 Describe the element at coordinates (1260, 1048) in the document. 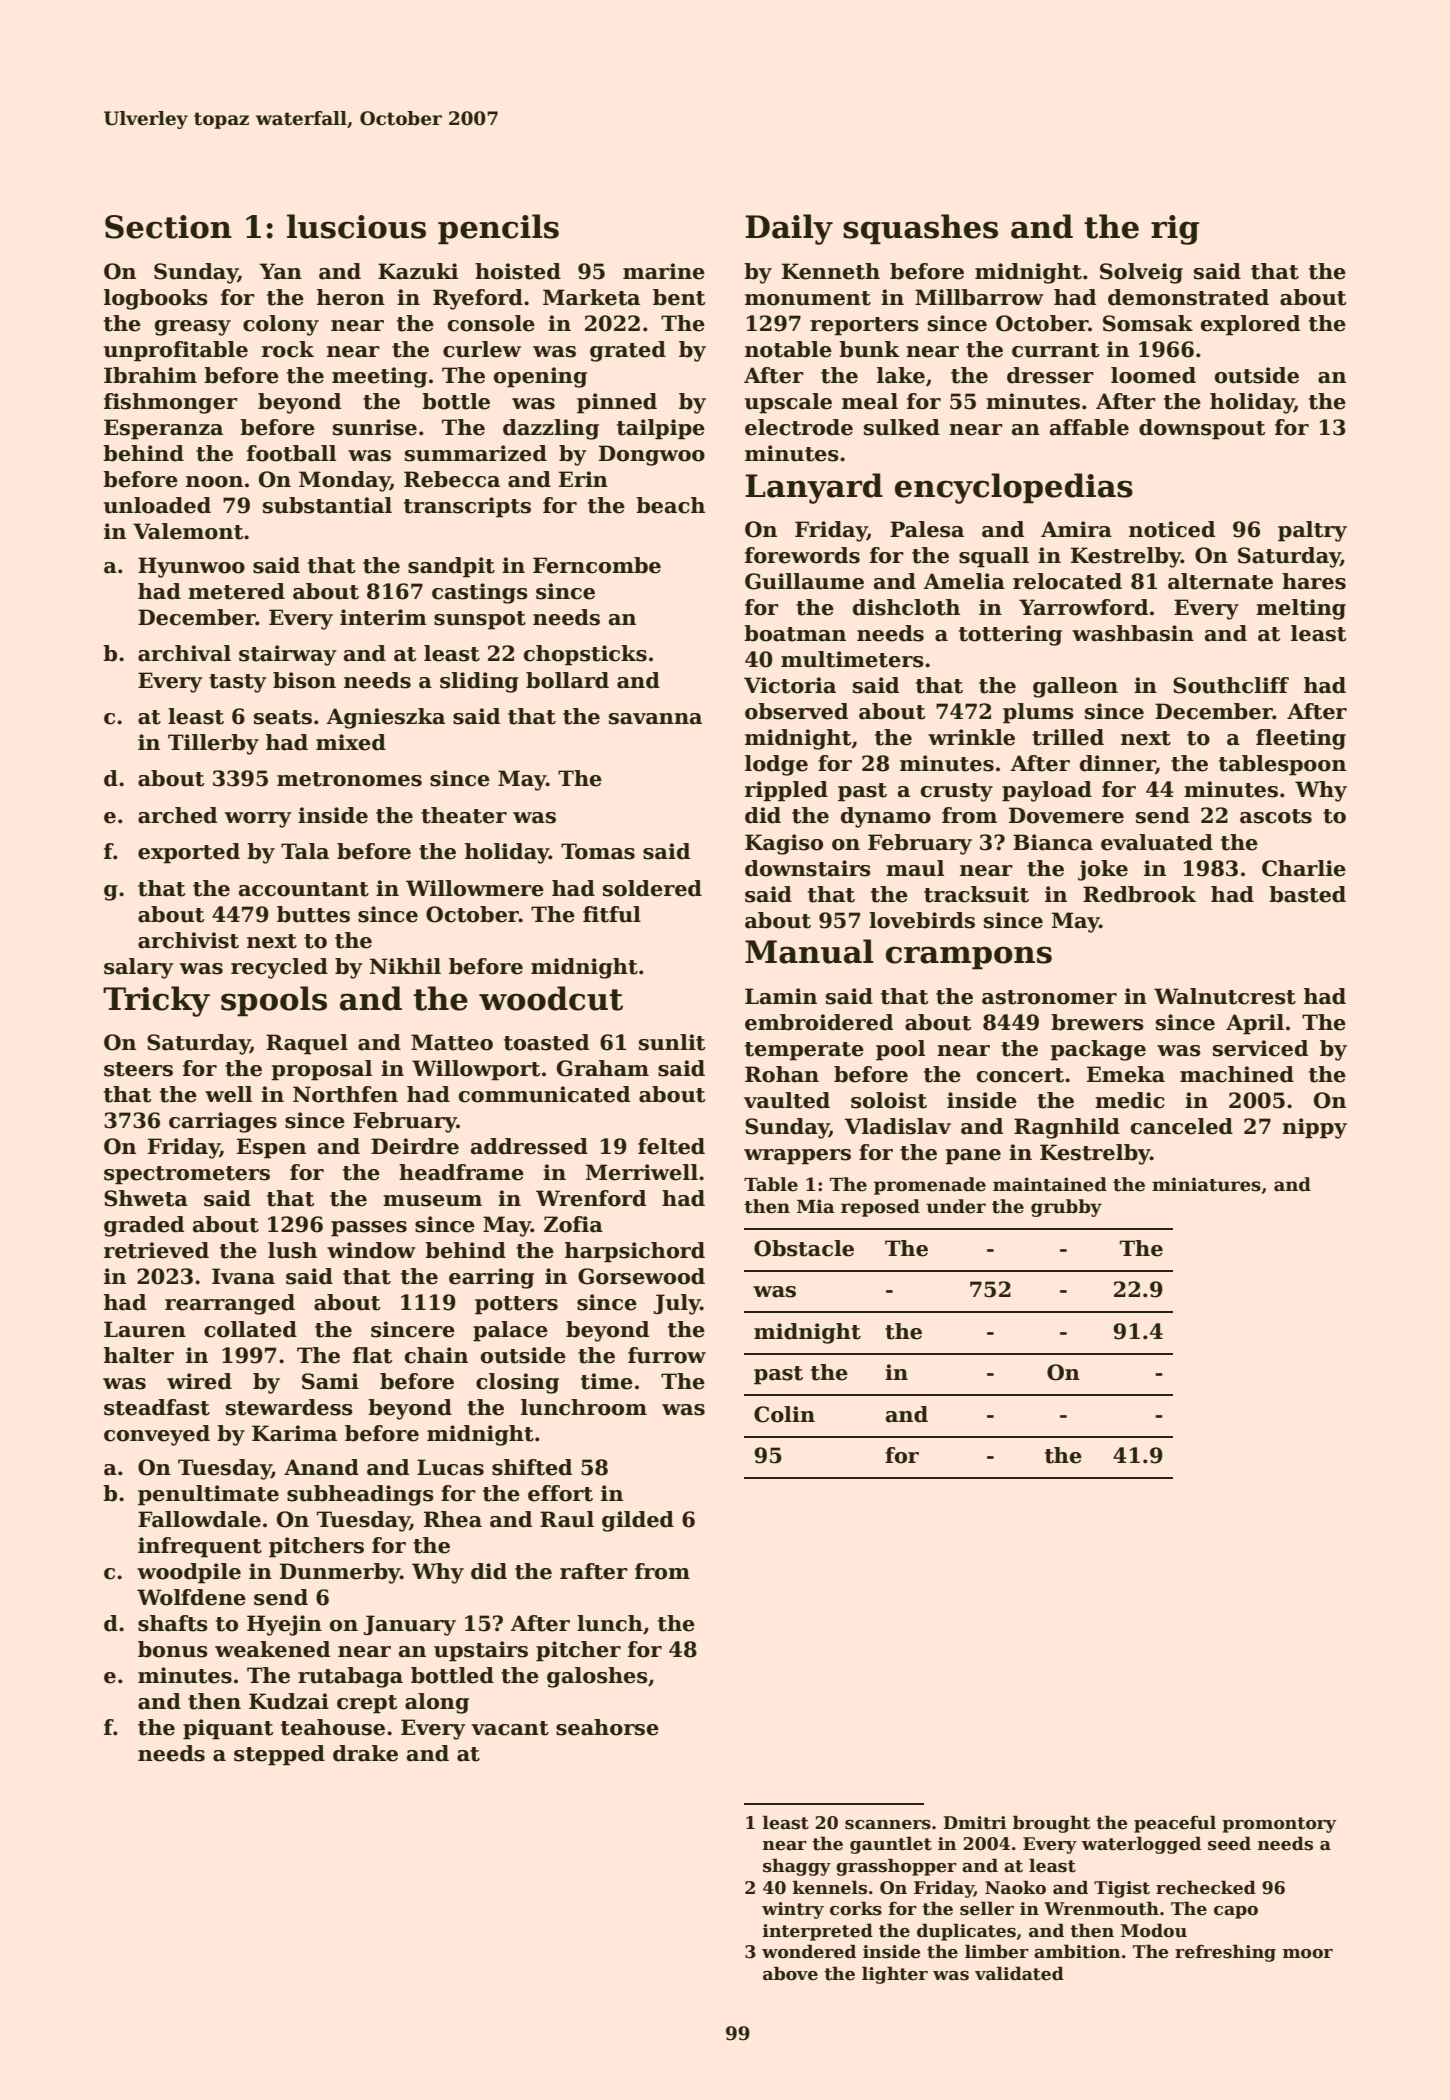

I see `serviced` at that location.
